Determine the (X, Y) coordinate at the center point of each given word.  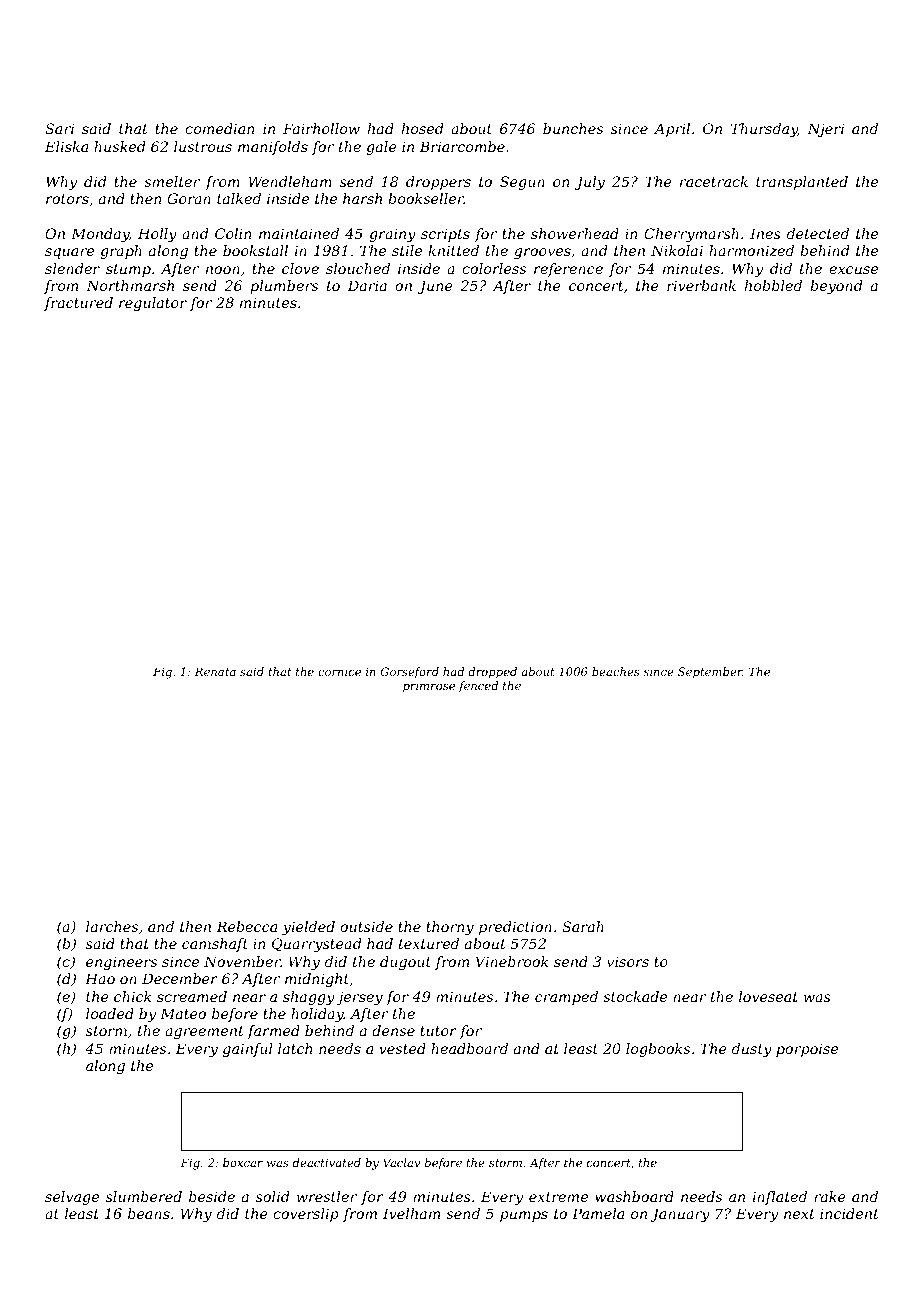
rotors (67, 199)
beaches (615, 671)
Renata (215, 671)
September (710, 673)
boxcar (243, 1162)
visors (628, 961)
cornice (339, 671)
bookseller (426, 198)
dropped (492, 673)
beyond (836, 287)
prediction (515, 928)
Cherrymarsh (691, 235)
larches (112, 926)
